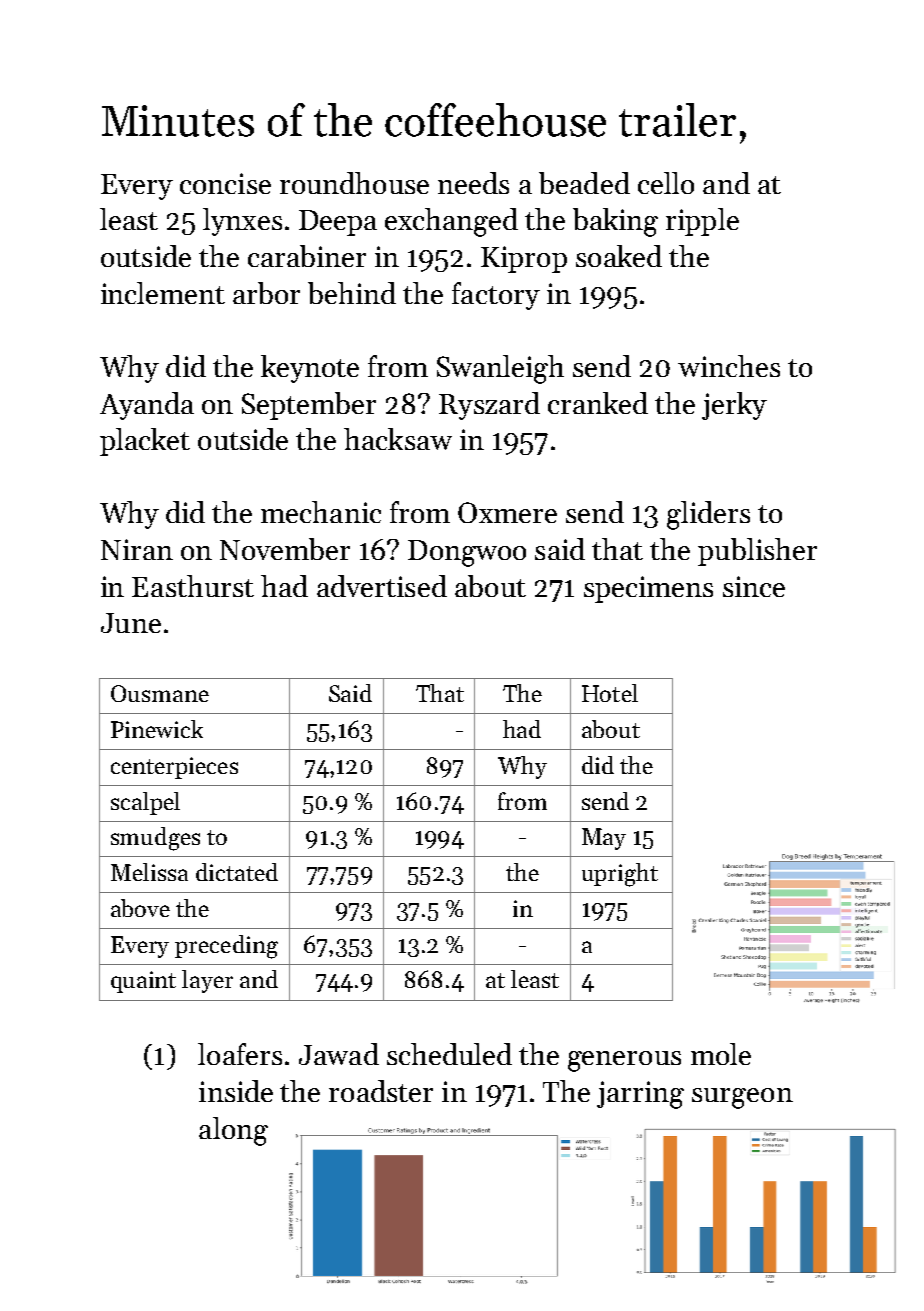 The width and height of the document is (924, 1311). What do you see at coordinates (382, 586) in the document?
I see `advertised` at bounding box center [382, 586].
